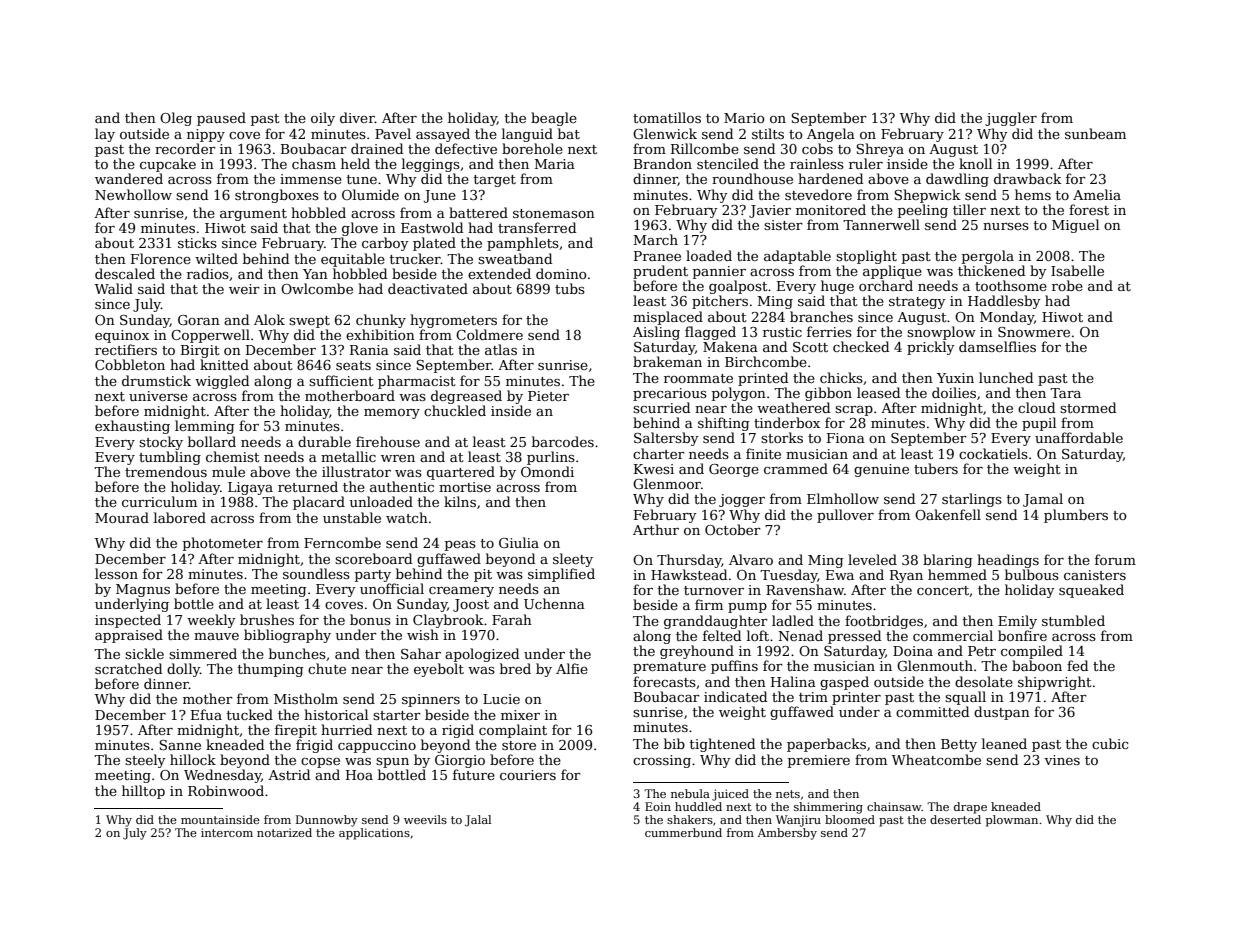  What do you see at coordinates (843, 498) in the document?
I see `Elmhollow` at bounding box center [843, 498].
